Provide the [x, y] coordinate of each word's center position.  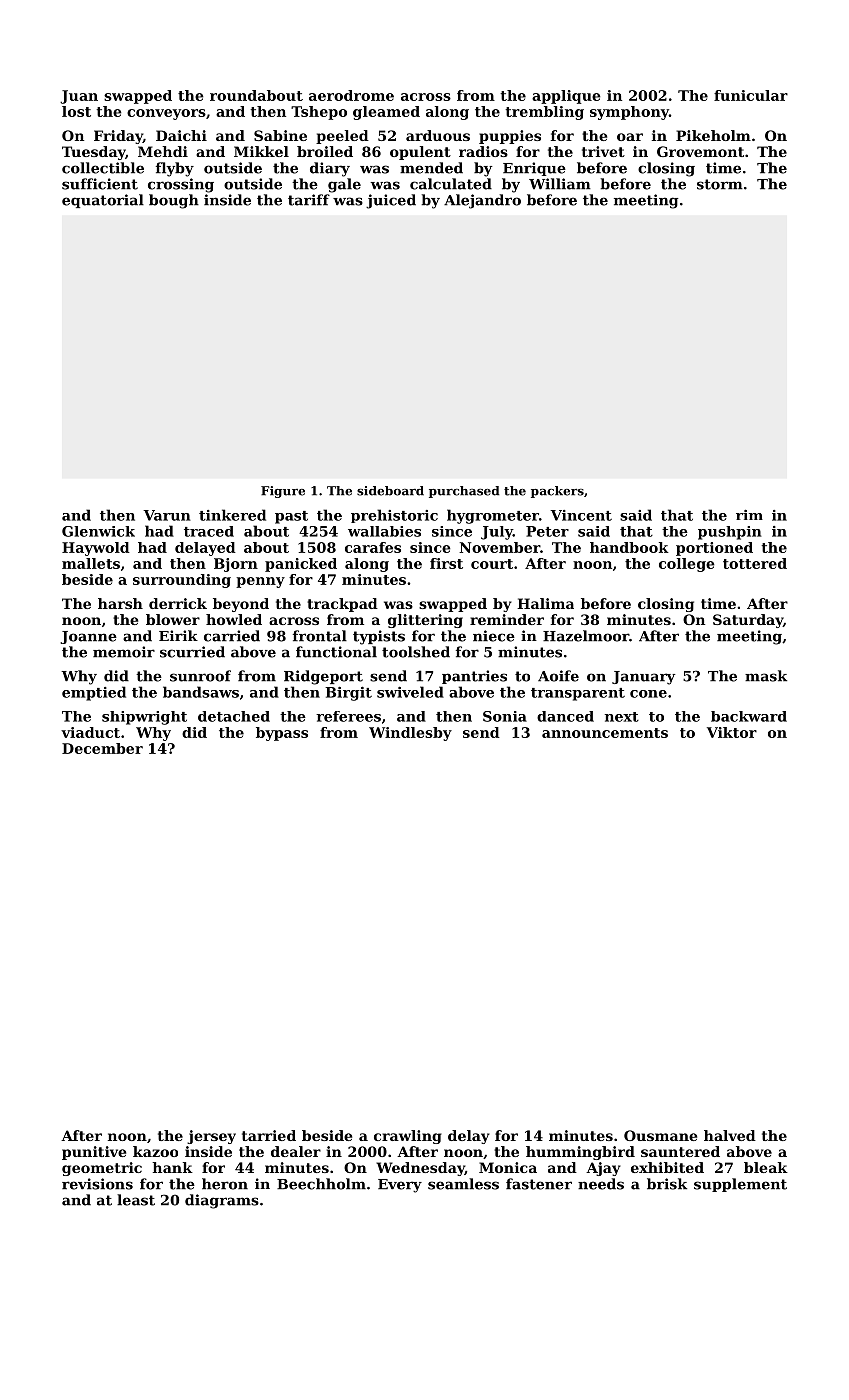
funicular [751, 95]
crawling [408, 1137]
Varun [167, 515]
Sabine [280, 135]
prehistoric [394, 516]
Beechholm [321, 1184]
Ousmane [660, 1135]
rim [749, 514]
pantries [474, 677]
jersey [211, 1137]
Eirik [178, 635]
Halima [545, 603]
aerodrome [351, 95]
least [136, 1200]
